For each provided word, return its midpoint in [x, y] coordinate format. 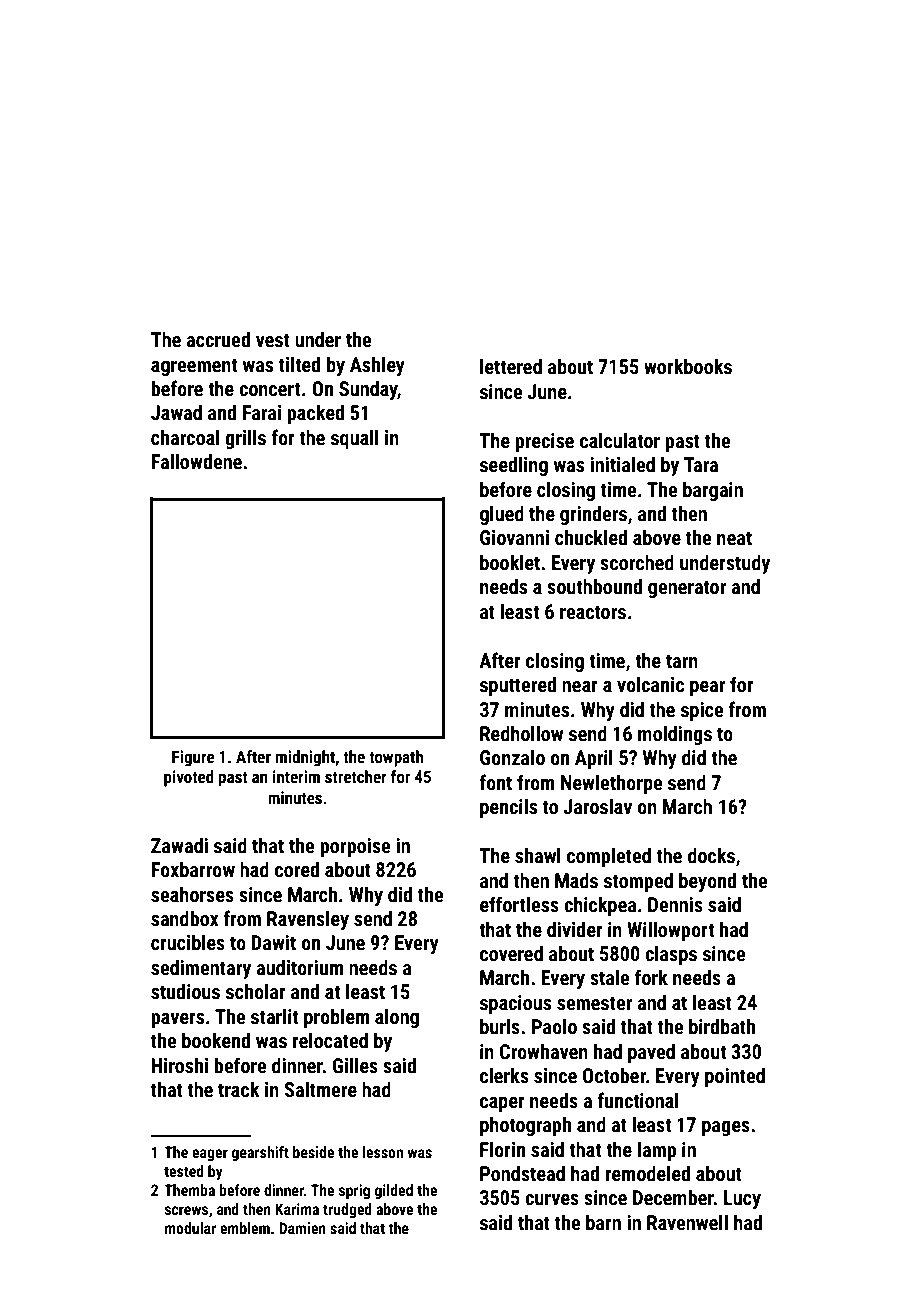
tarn [682, 661]
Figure [193, 758]
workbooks [688, 366]
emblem [245, 1228]
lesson [383, 1152]
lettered [511, 366]
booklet [510, 562]
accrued [218, 339]
